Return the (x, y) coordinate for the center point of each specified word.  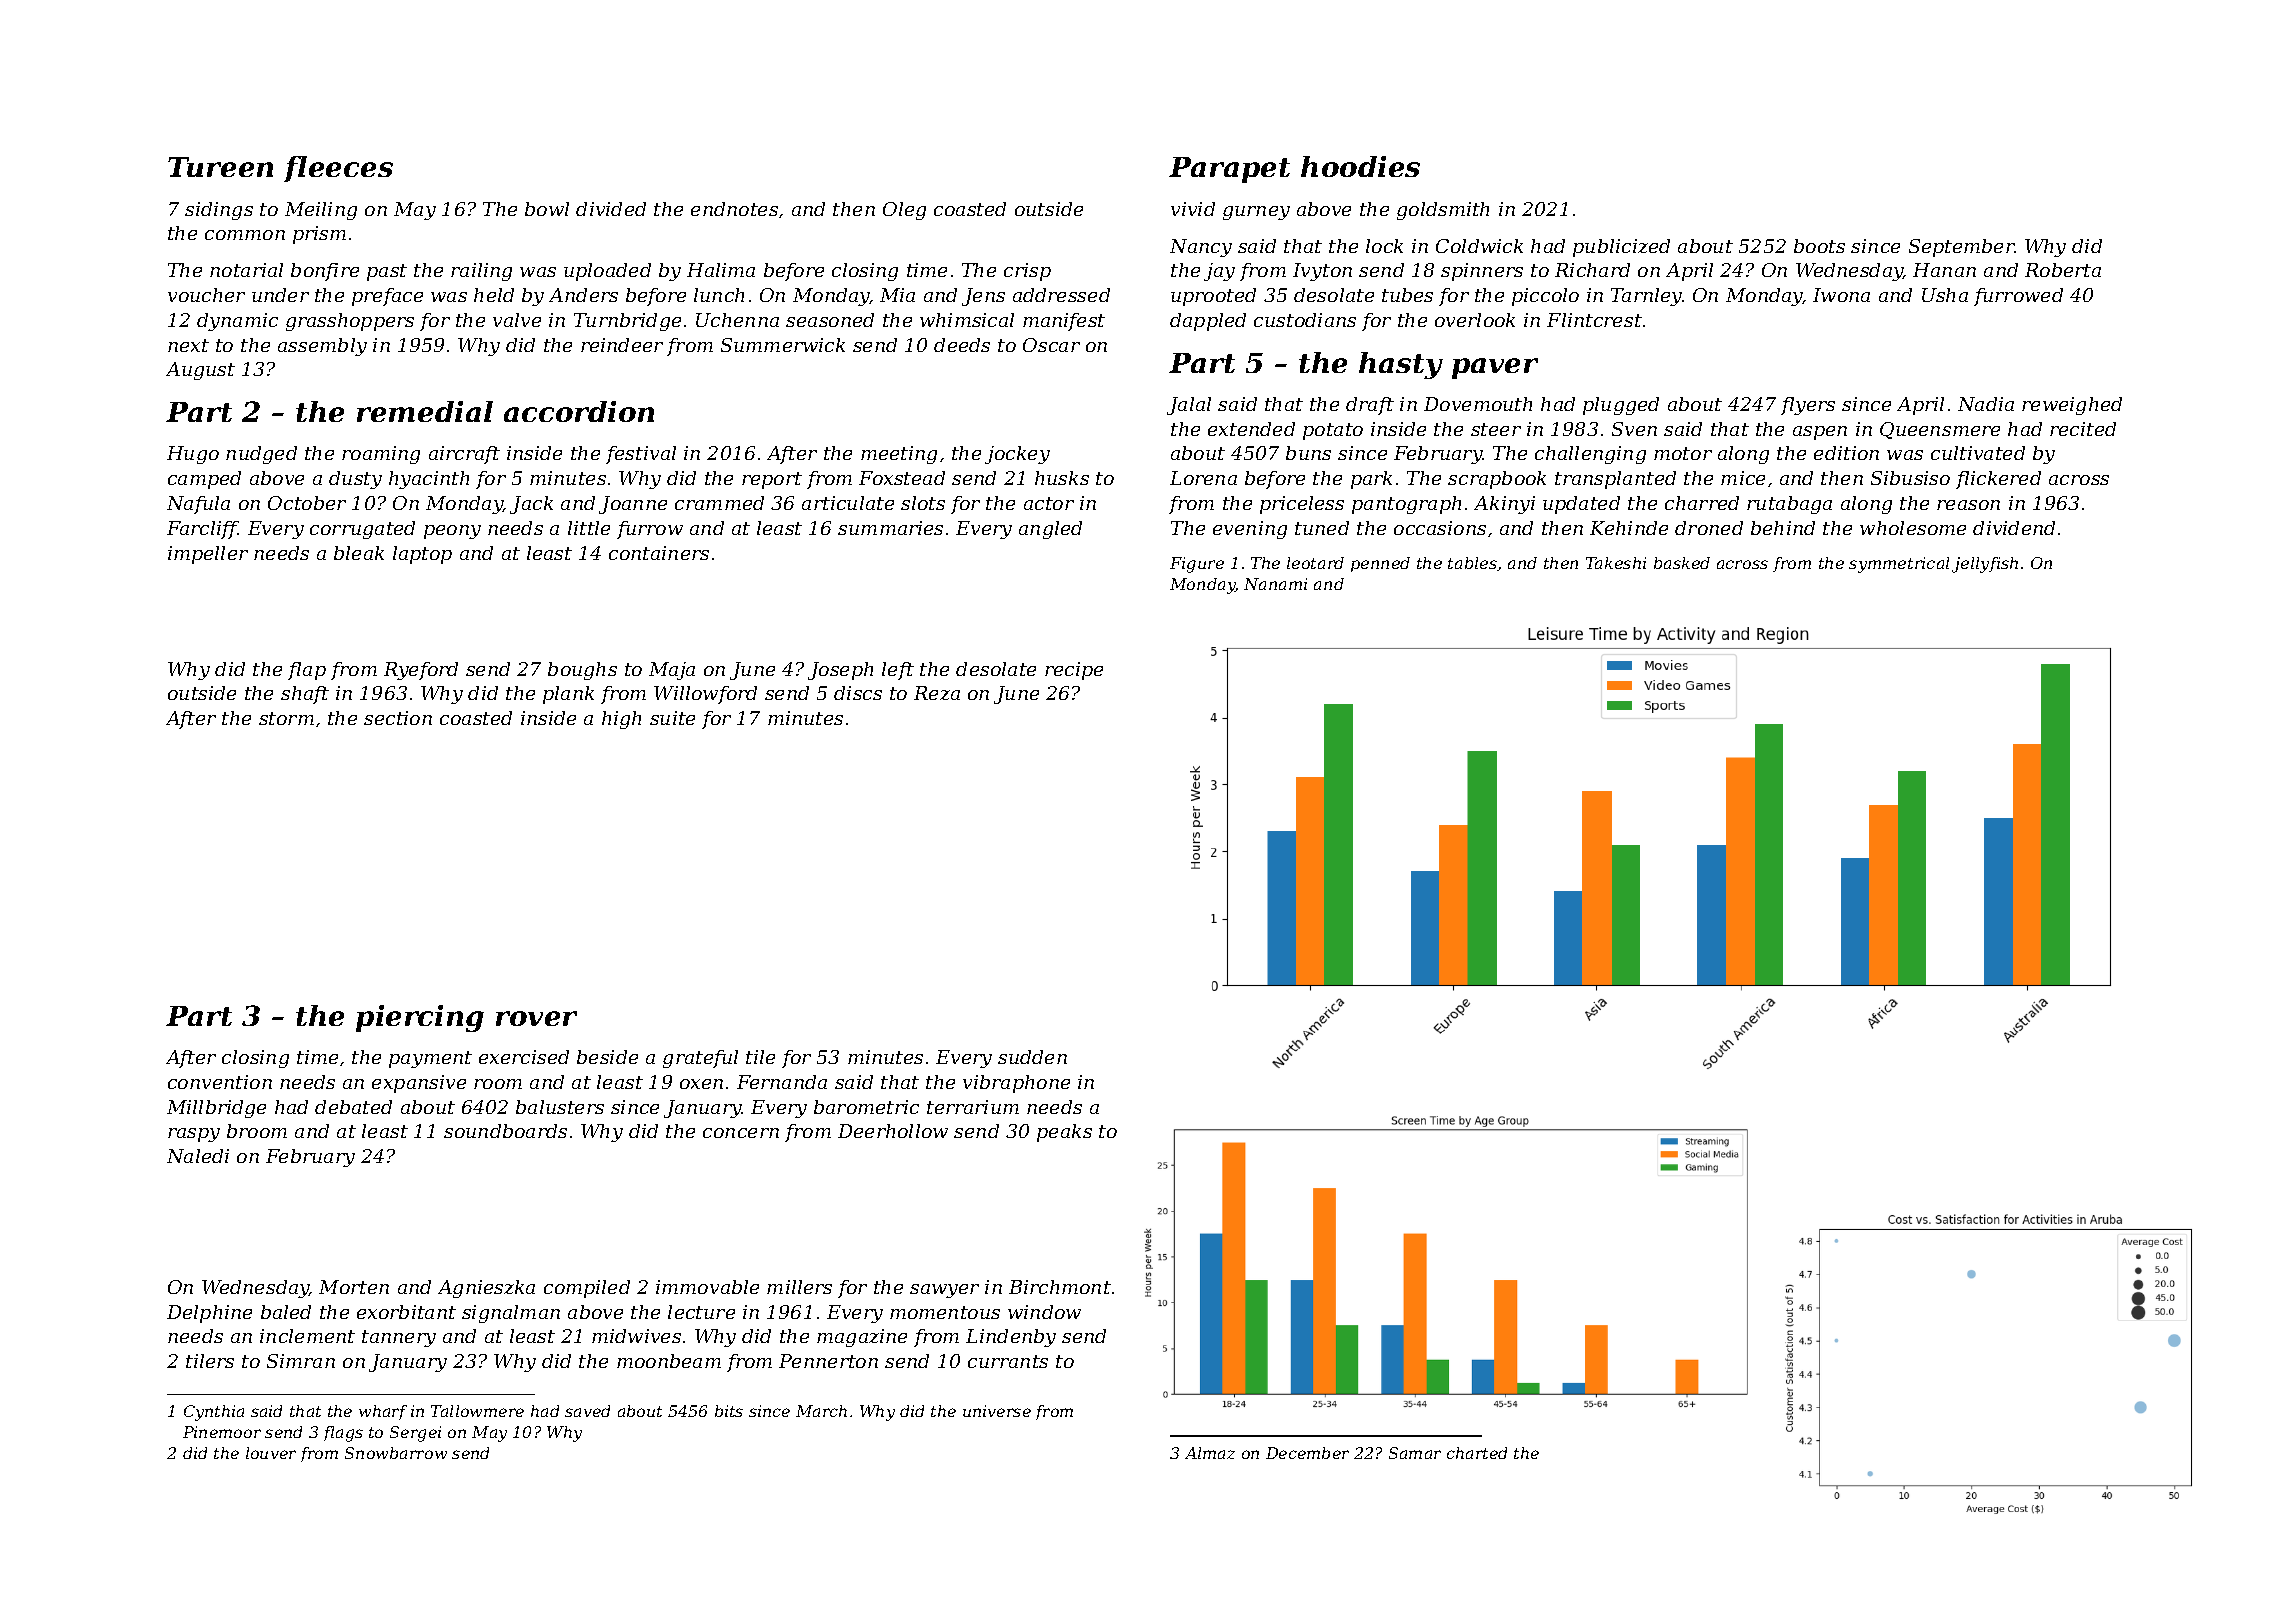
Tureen (220, 167)
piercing (420, 1018)
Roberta (2063, 270)
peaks (1064, 1133)
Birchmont (1060, 1287)
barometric (866, 1107)
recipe (1074, 671)
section (398, 718)
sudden (1032, 1057)
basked (1682, 563)
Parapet (1229, 170)
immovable (707, 1287)
